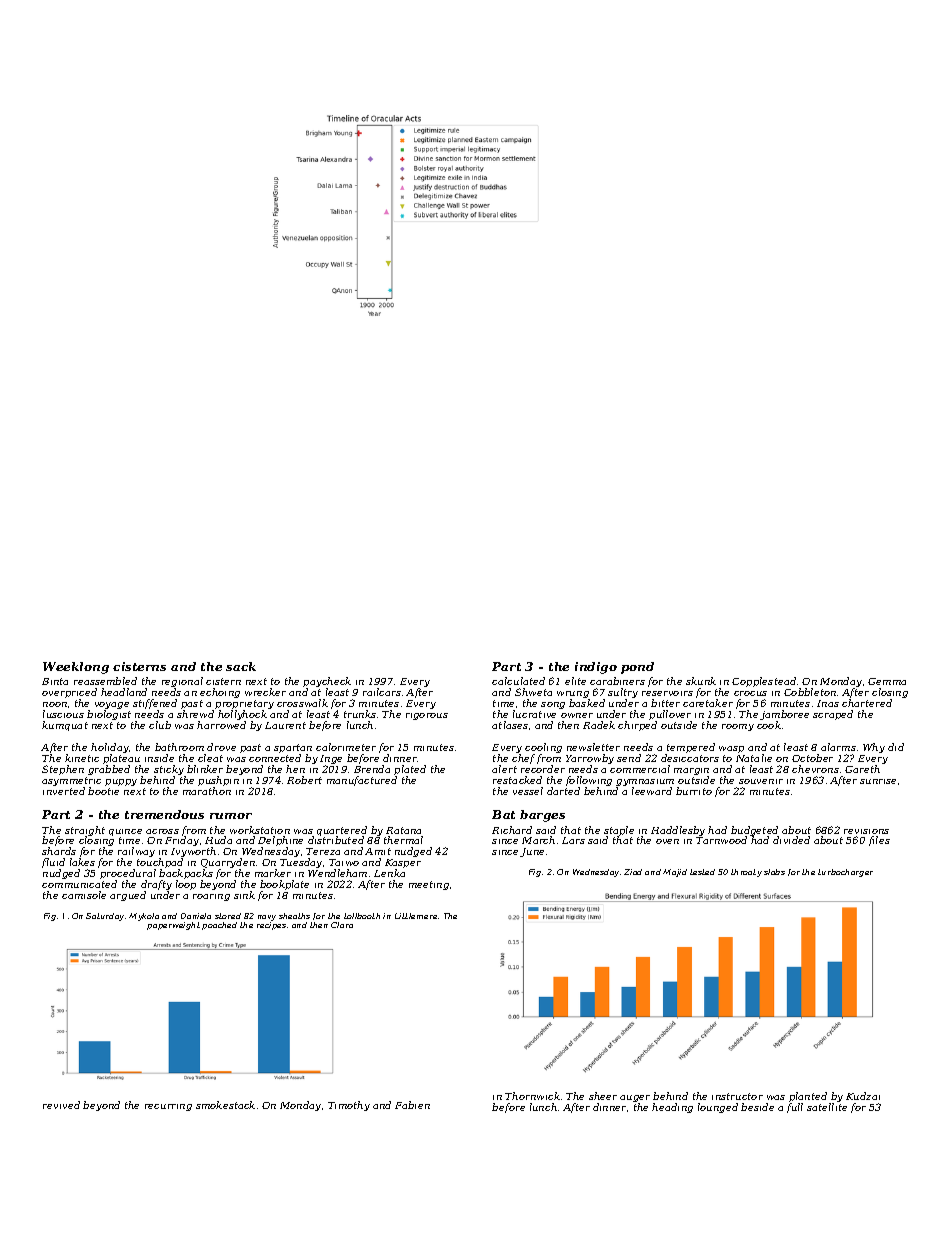 Image resolution: width=952 pixels, height=1233 pixels. Describe the element at coordinates (510, 725) in the screenshot. I see `atlases` at that location.
